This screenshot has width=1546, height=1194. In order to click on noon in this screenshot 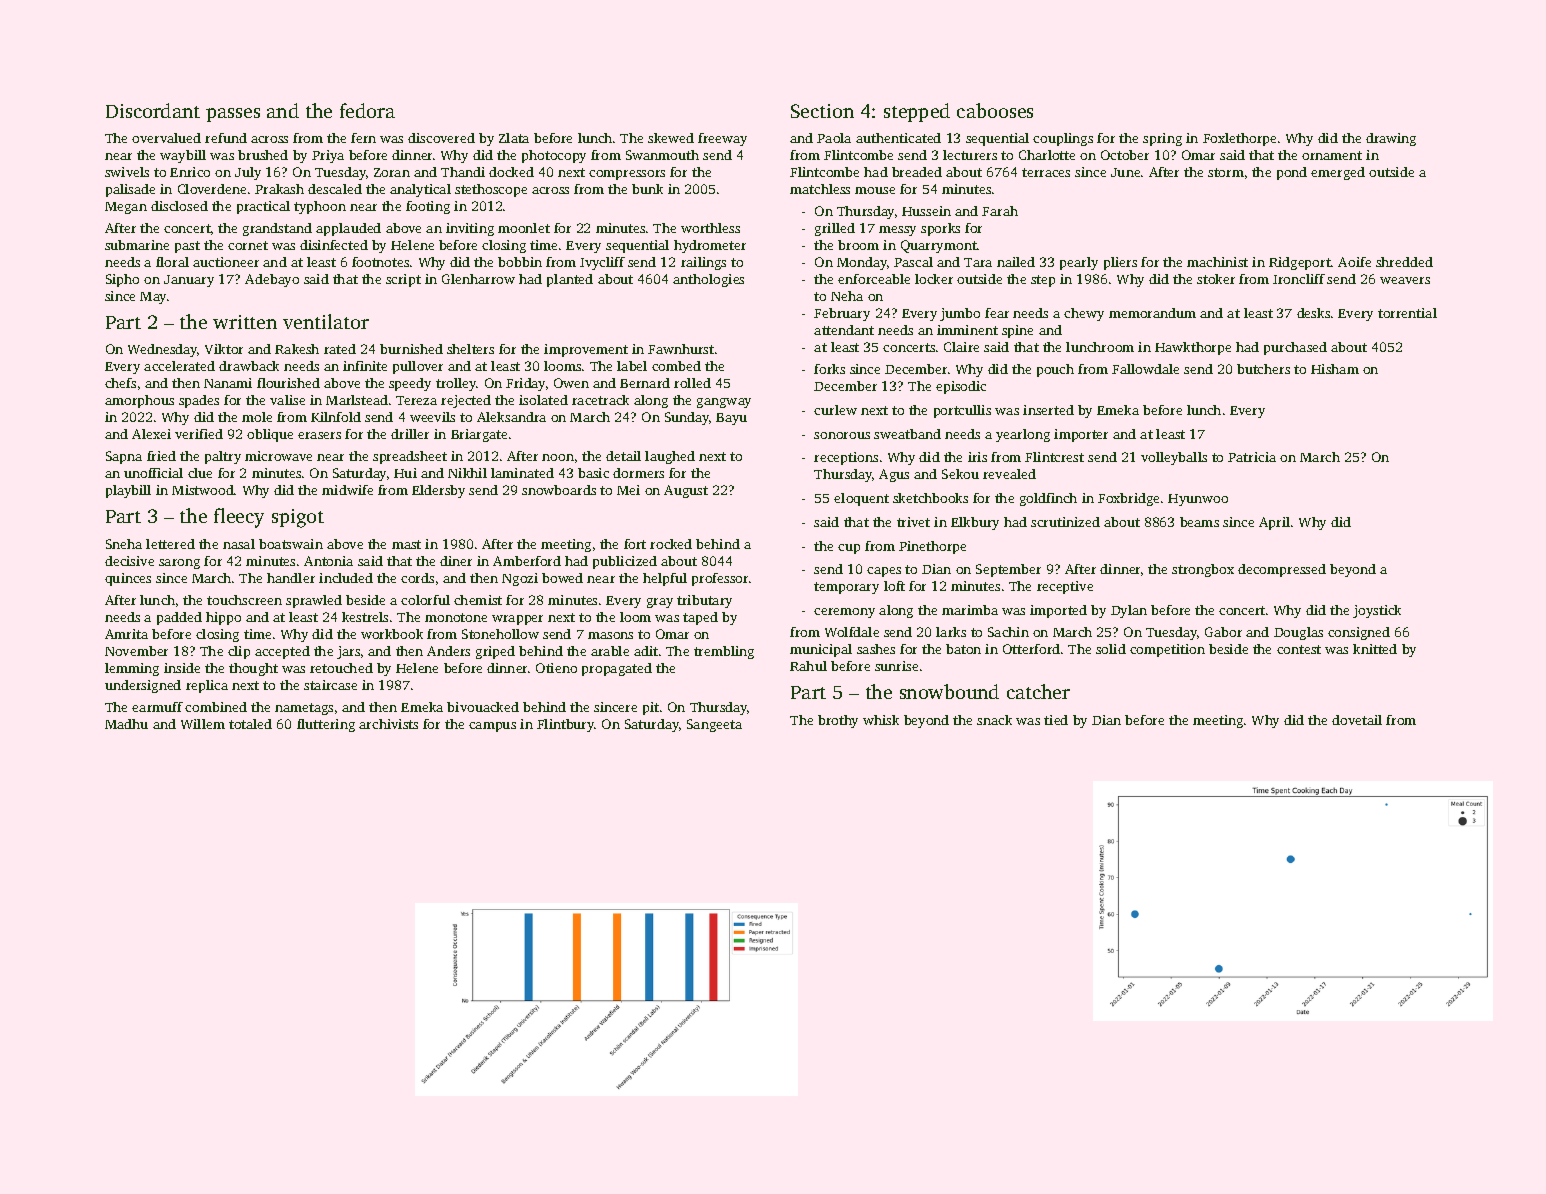, I will do `click(558, 457)`.
